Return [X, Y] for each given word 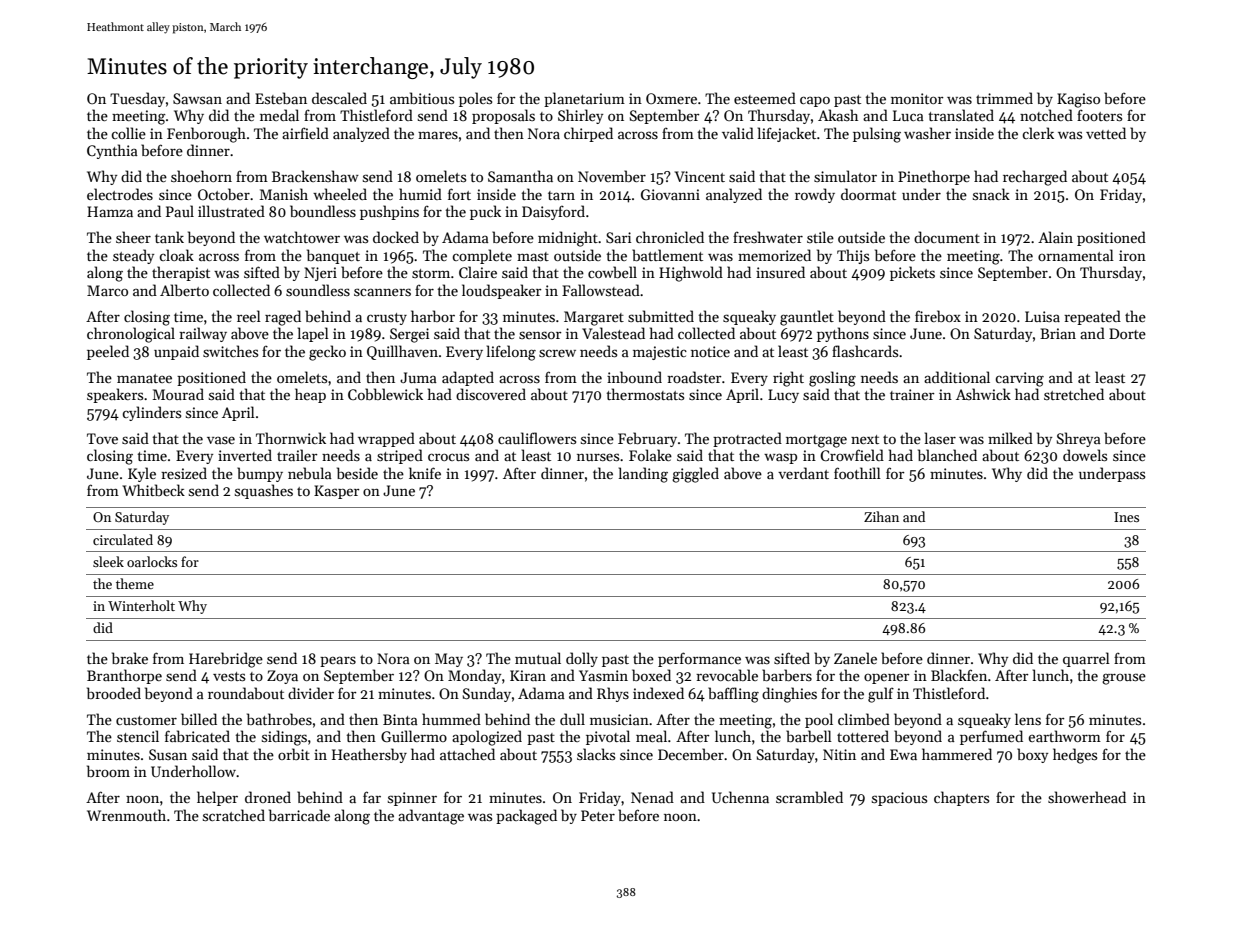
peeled [108, 352]
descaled [339, 98]
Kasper [337, 492]
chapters [961, 798]
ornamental [1076, 255]
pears [338, 661]
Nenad [652, 797]
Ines [1126, 517]
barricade [299, 815]
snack [991, 194]
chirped [588, 134]
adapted [468, 378]
